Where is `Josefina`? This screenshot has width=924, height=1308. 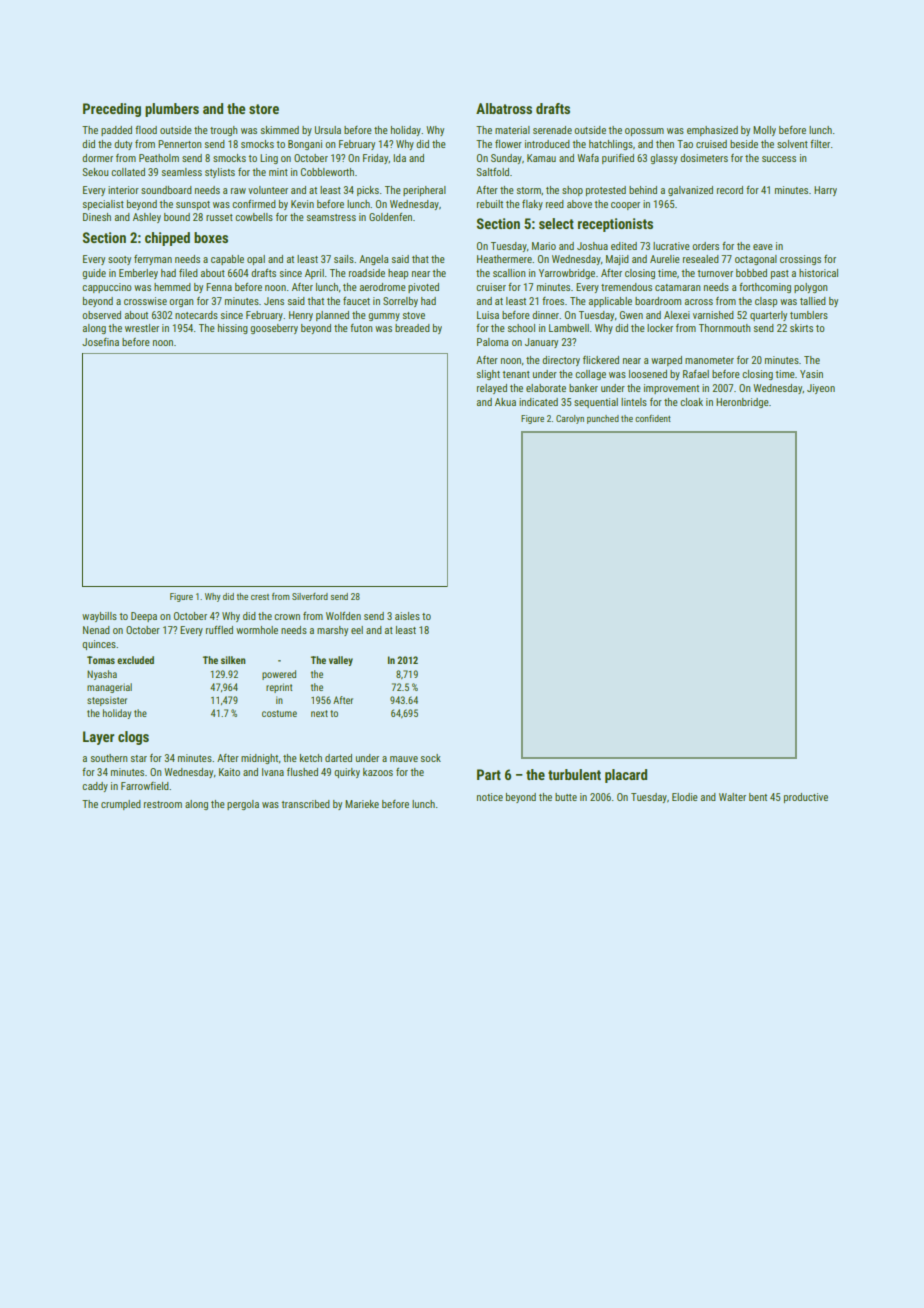
Josefina is located at coordinates (100, 342).
